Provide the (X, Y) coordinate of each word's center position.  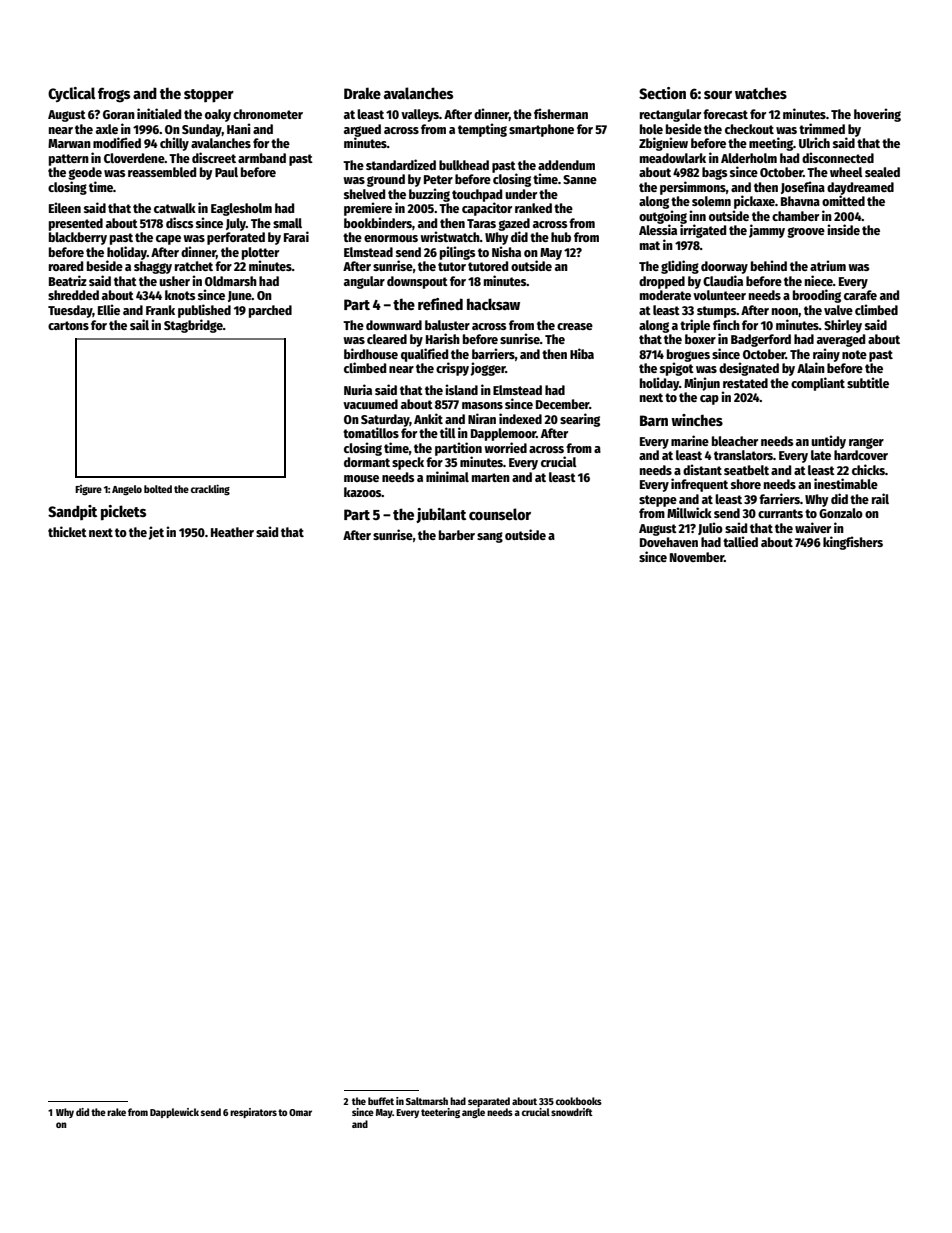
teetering (440, 1113)
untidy (828, 442)
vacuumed (370, 404)
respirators (253, 1113)
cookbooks (579, 1101)
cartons (68, 325)
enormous (391, 238)
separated (489, 1102)
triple (695, 326)
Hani (239, 128)
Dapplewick (174, 1113)
